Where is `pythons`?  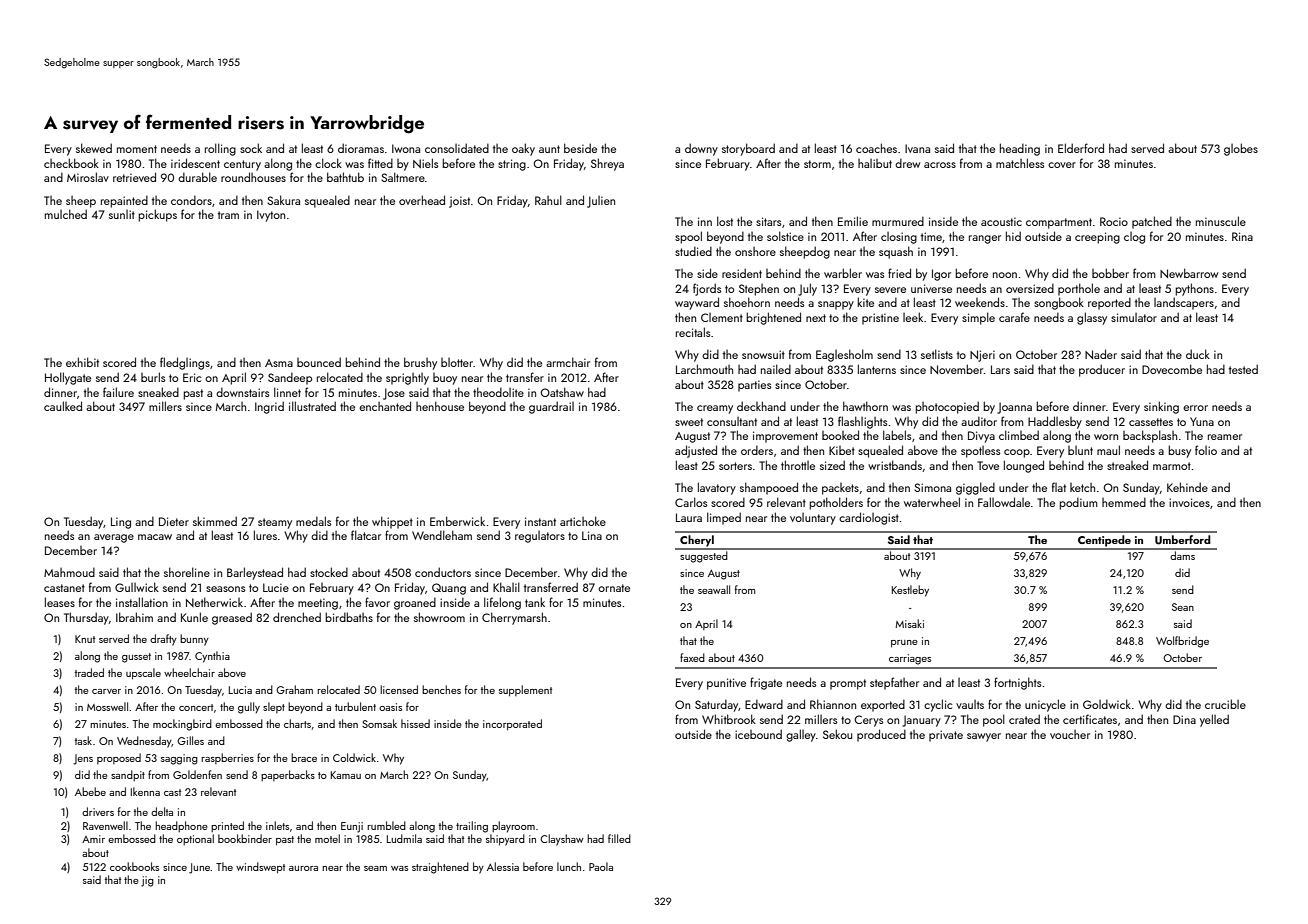
pythons is located at coordinates (1194, 289).
